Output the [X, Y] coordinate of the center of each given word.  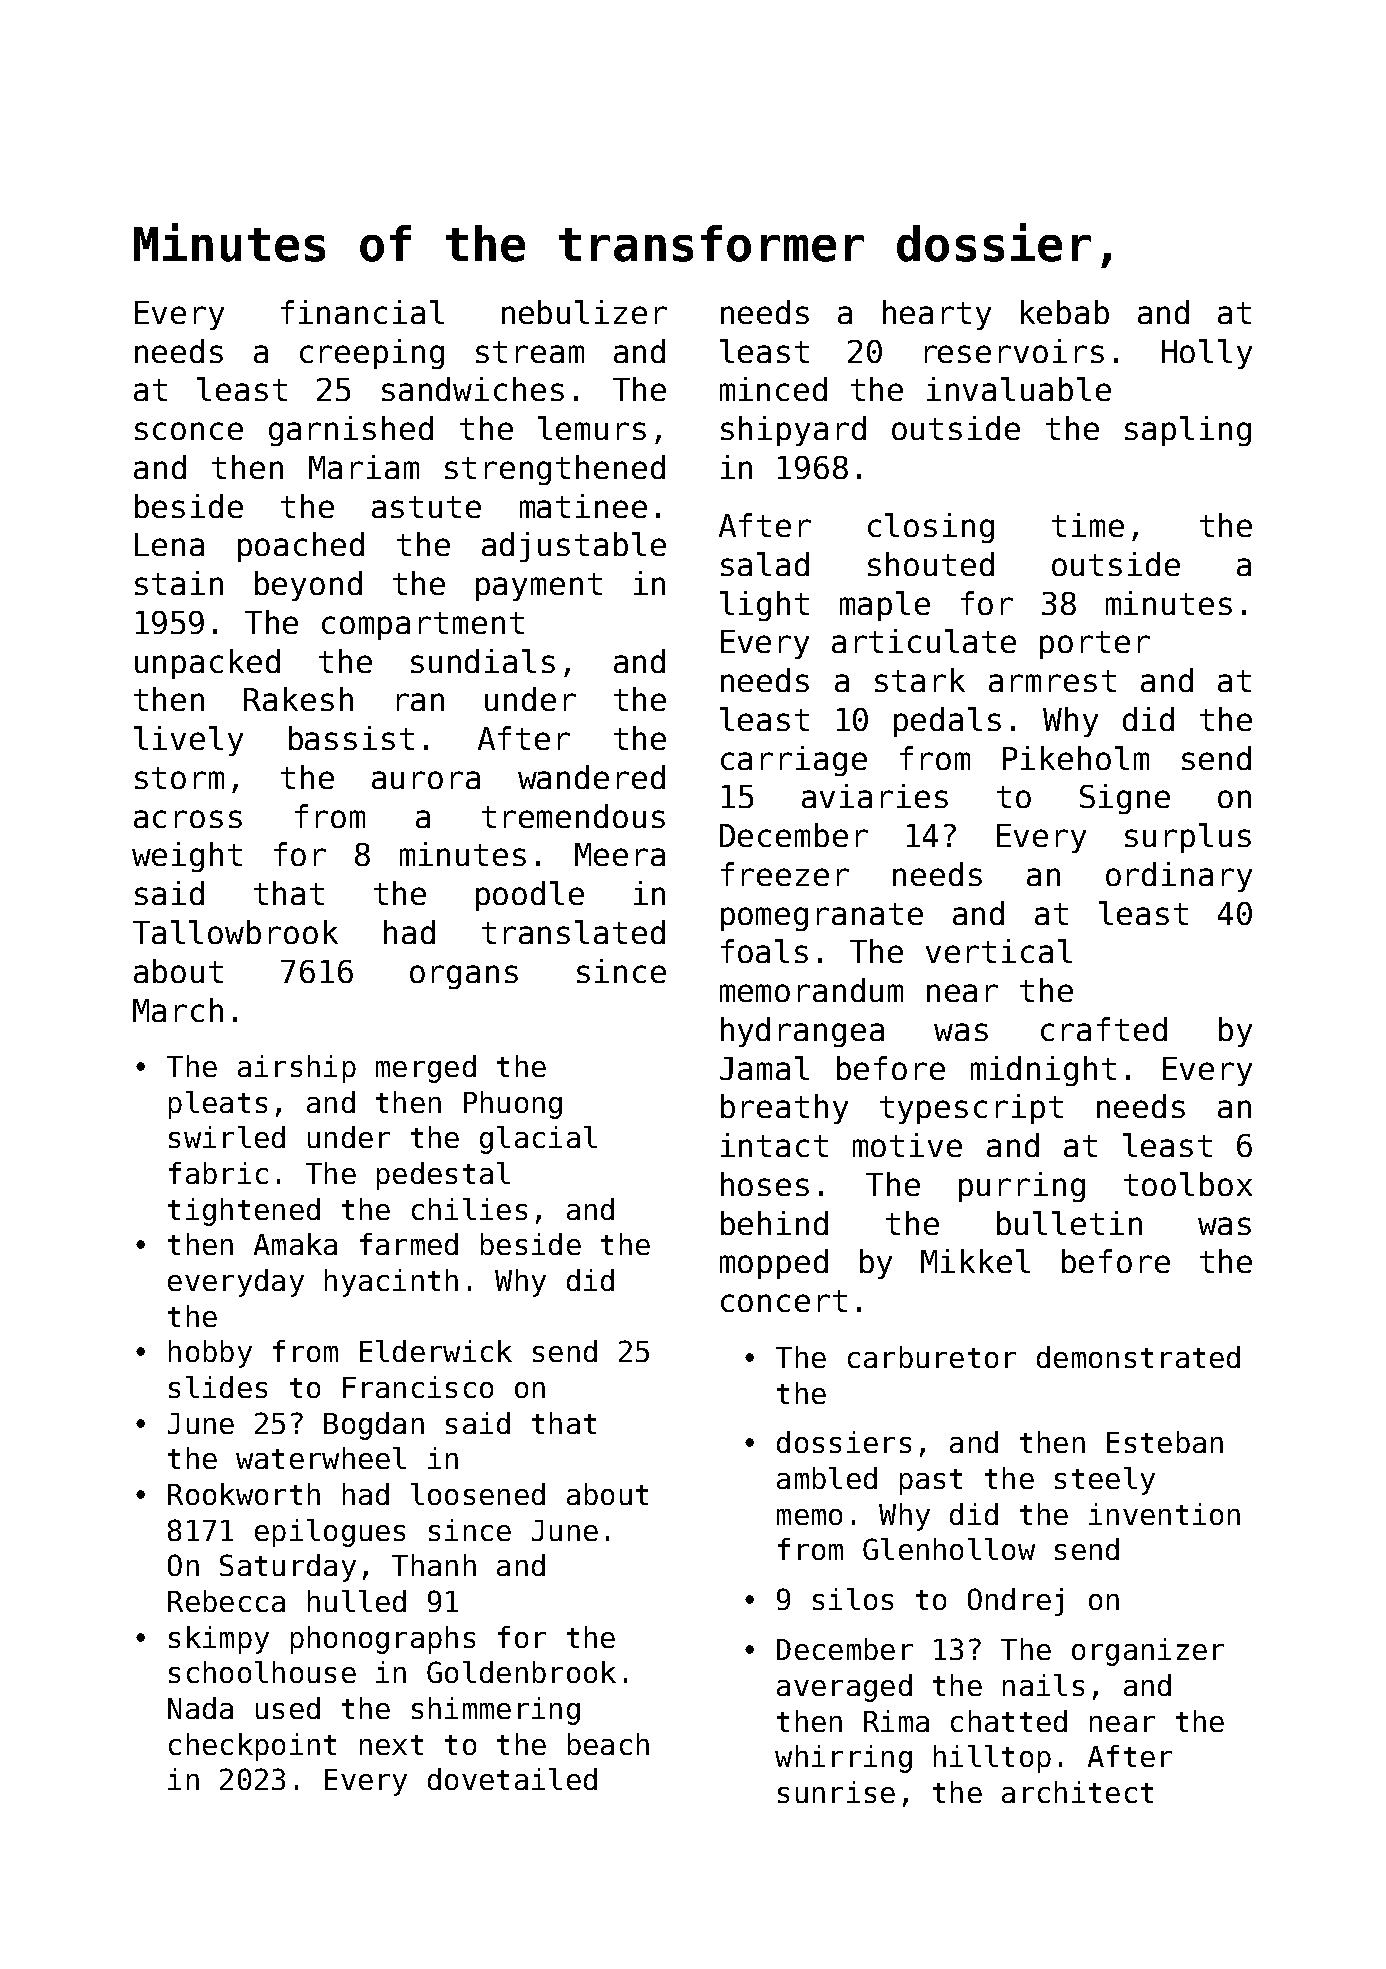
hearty [937, 315]
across [188, 819]
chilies [469, 1209]
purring [1022, 1187]
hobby [210, 1354]
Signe [1125, 799]
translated [573, 932]
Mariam [364, 467]
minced [773, 389]
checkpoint [252, 1747]
